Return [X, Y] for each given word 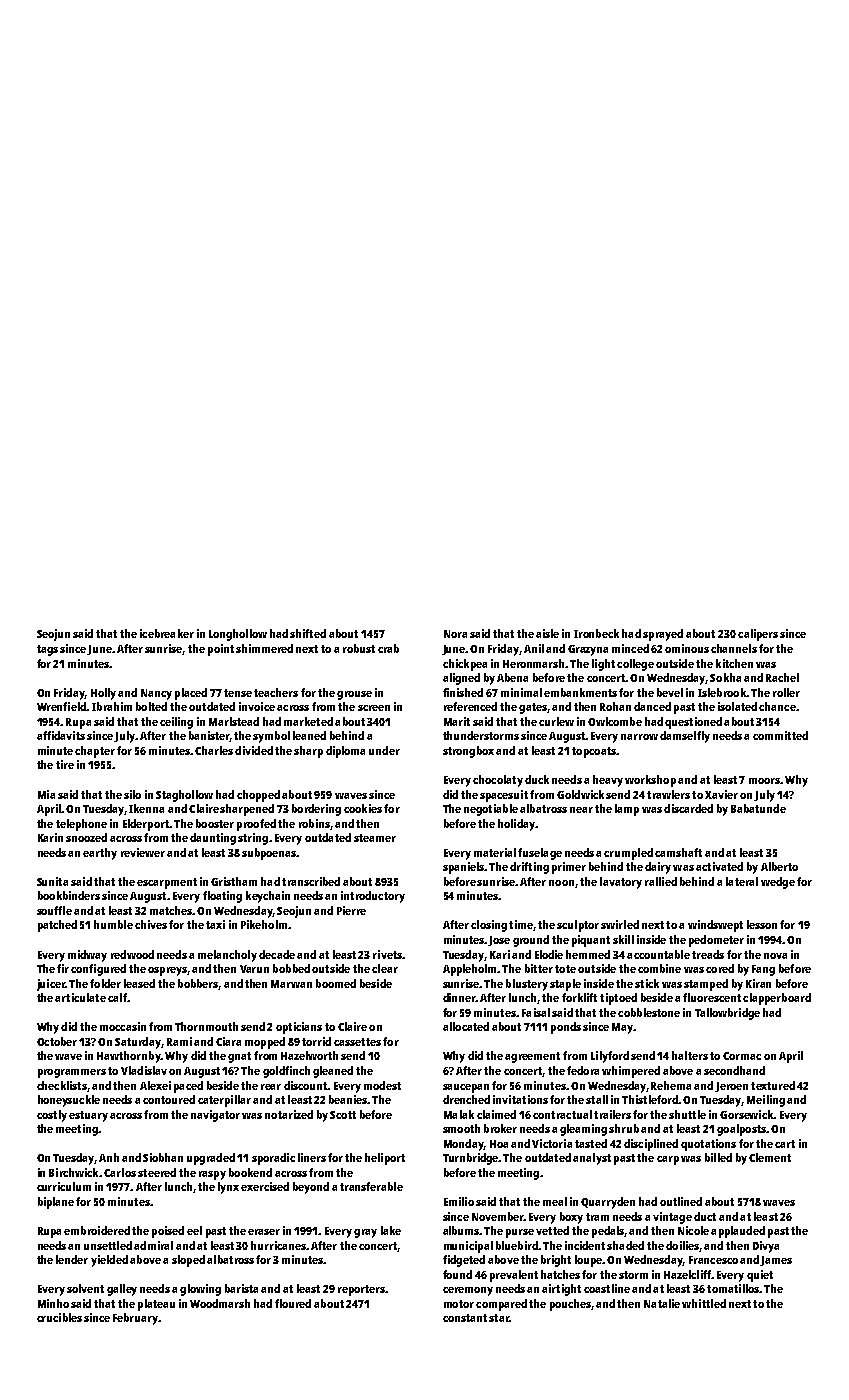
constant [465, 1318]
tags [47, 650]
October [57, 1041]
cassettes [357, 1042]
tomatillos [733, 1288]
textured [773, 1085]
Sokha [725, 677]
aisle [547, 633]
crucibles [59, 1317]
